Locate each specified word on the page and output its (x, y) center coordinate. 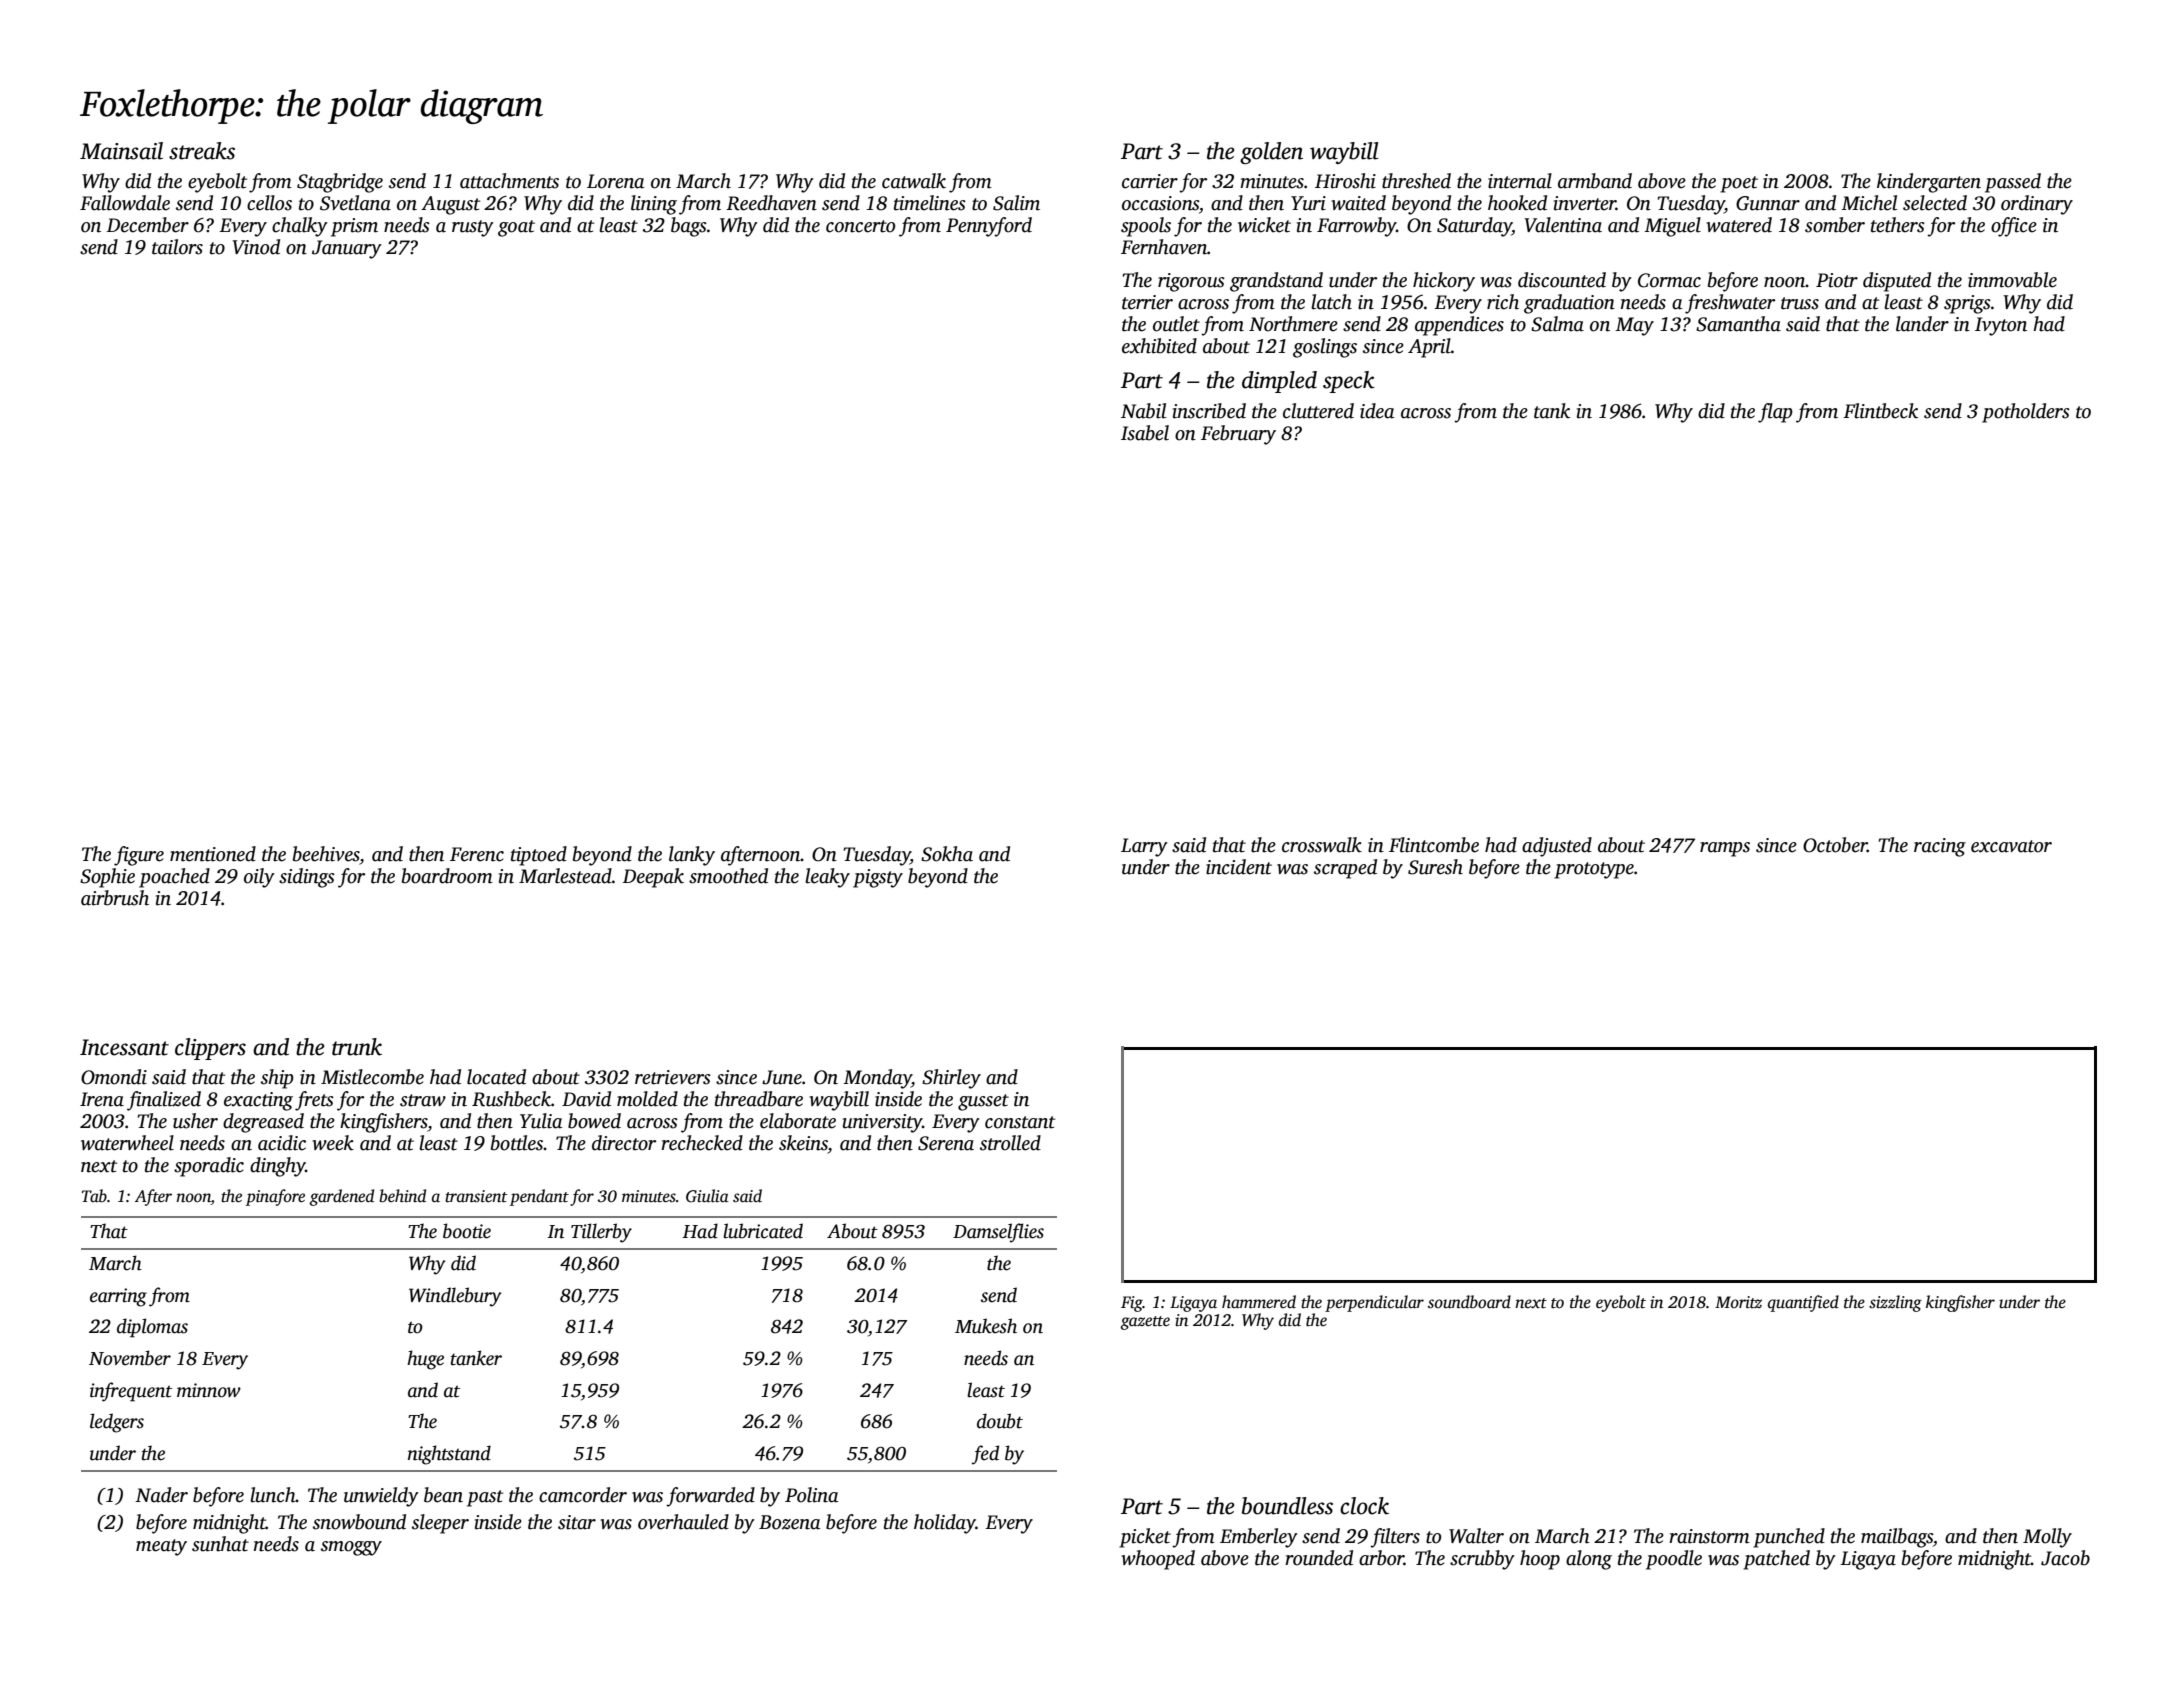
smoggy (351, 1548)
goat (516, 228)
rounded (1319, 1558)
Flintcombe (1434, 845)
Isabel (1145, 433)
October (1835, 845)
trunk (357, 1047)
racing (1940, 847)
